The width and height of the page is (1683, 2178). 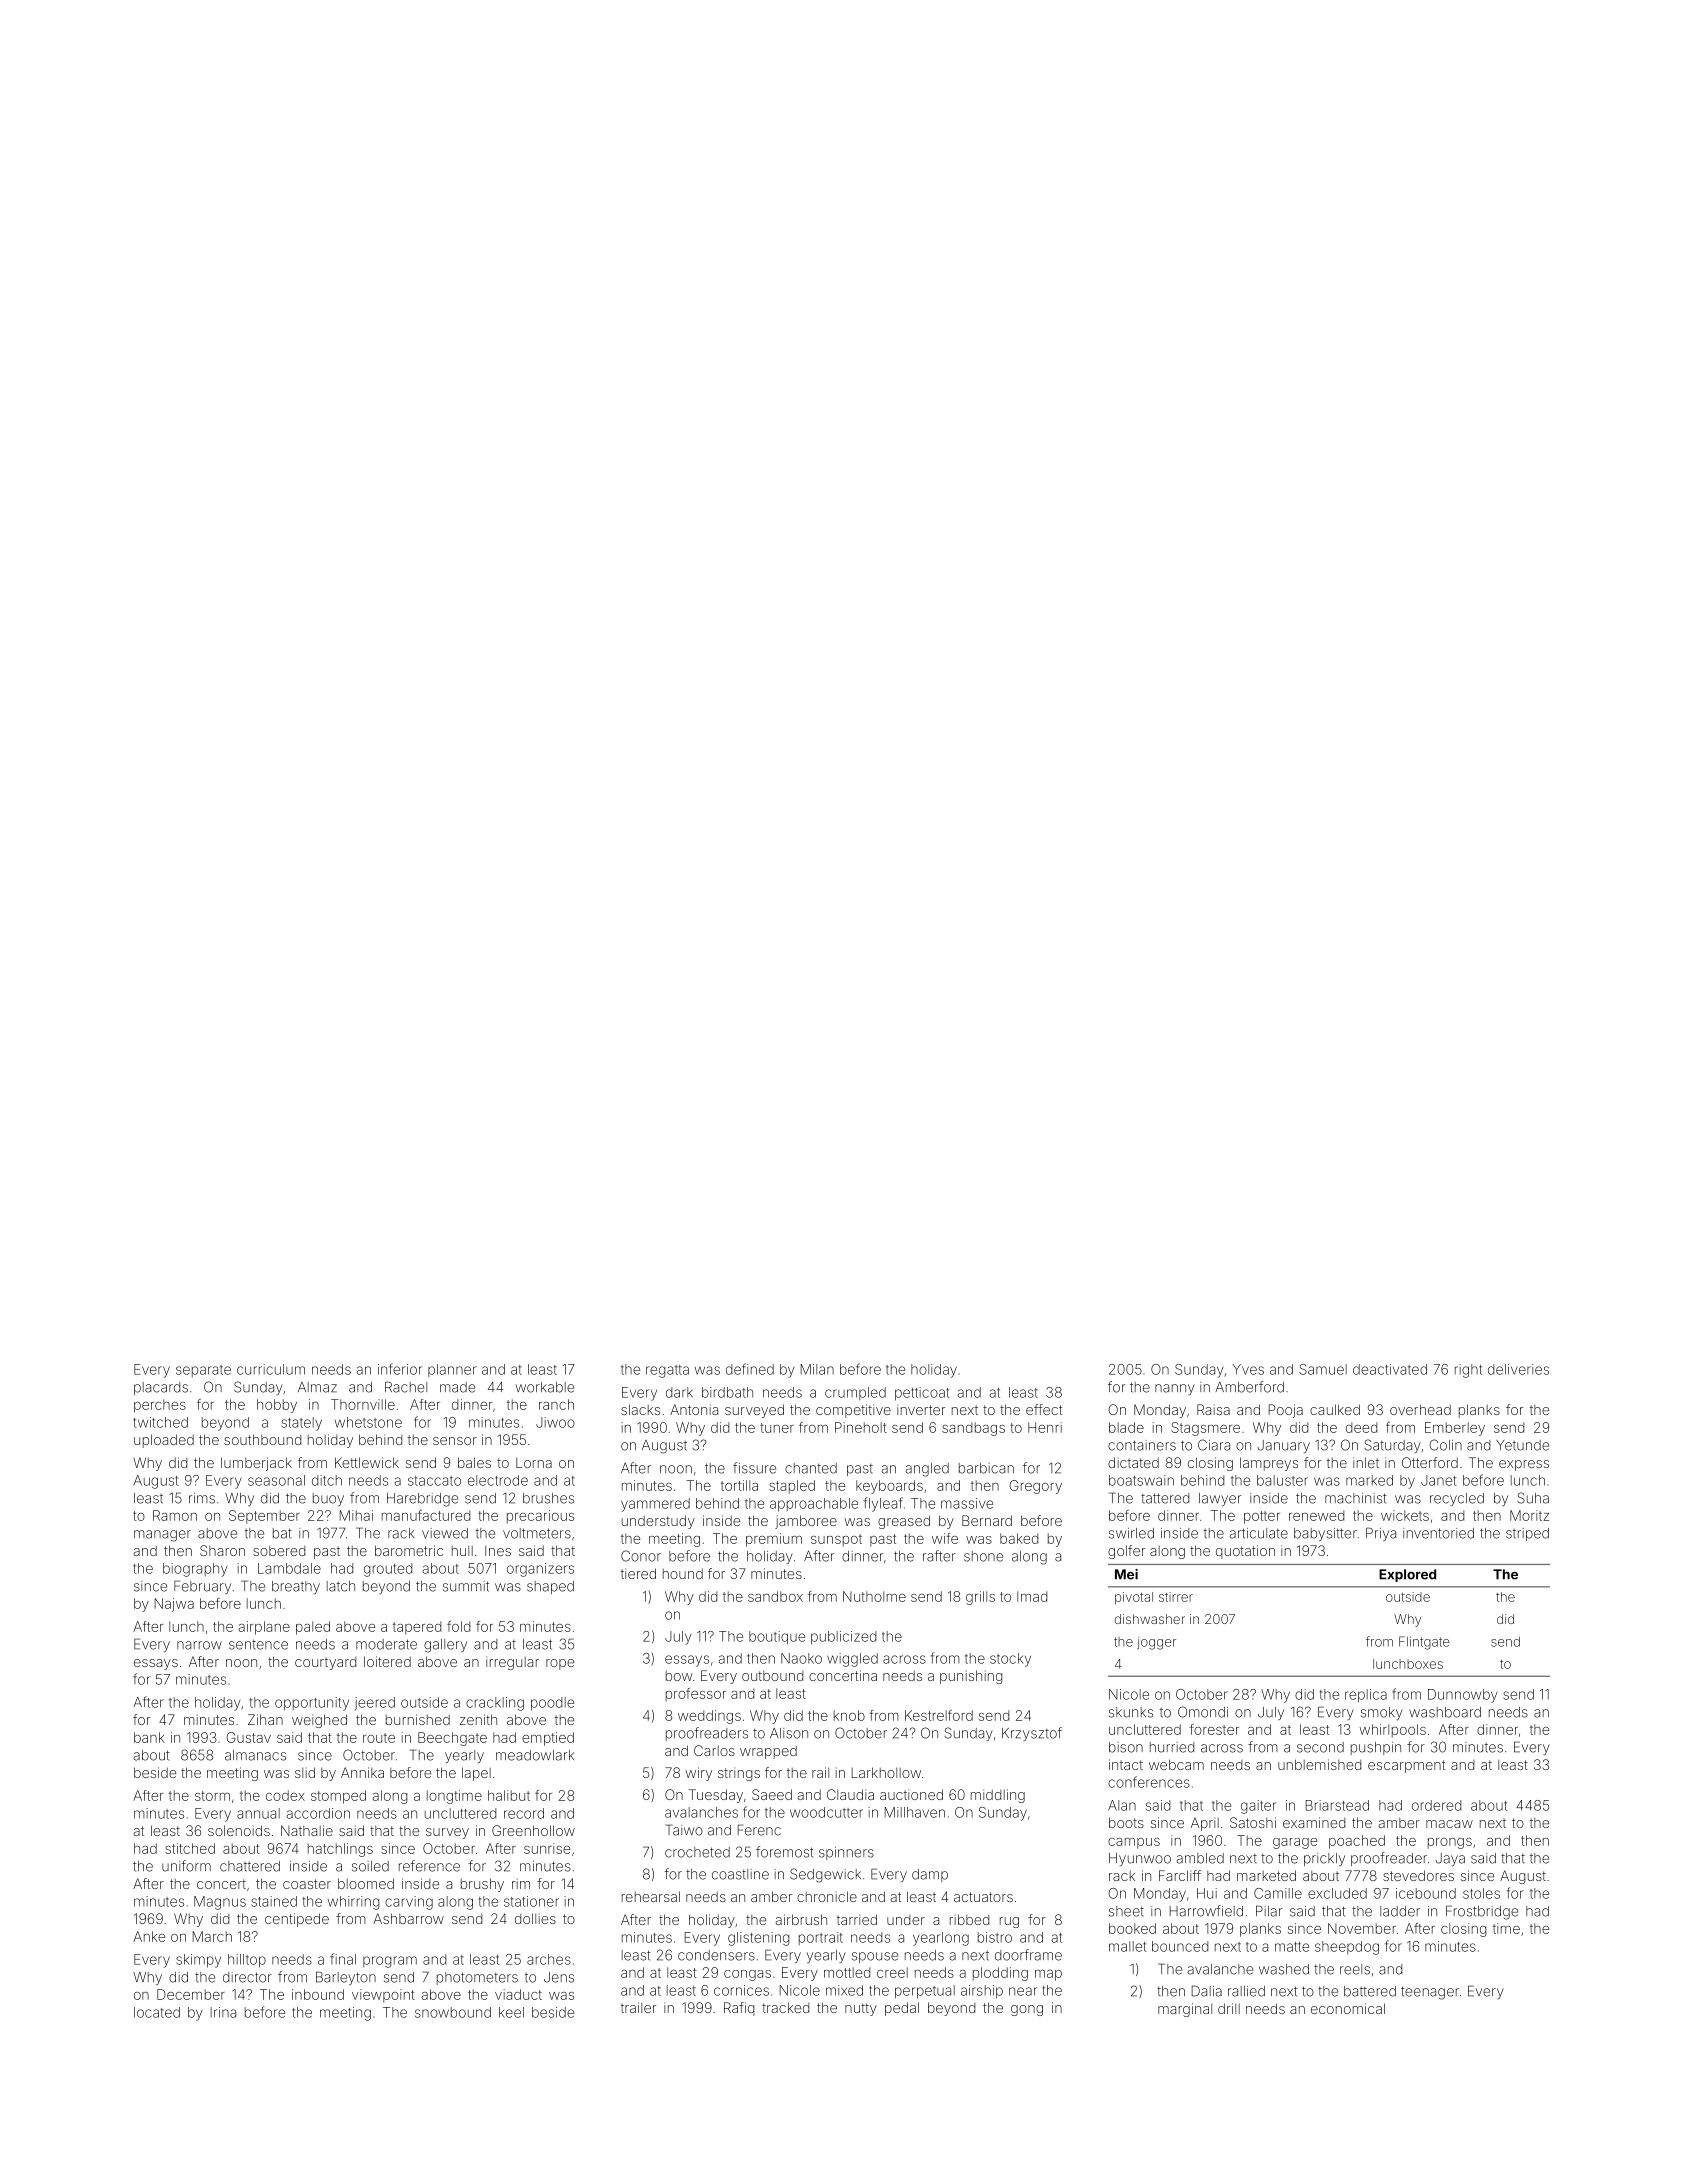 I want to click on airbrush, so click(x=801, y=1919).
